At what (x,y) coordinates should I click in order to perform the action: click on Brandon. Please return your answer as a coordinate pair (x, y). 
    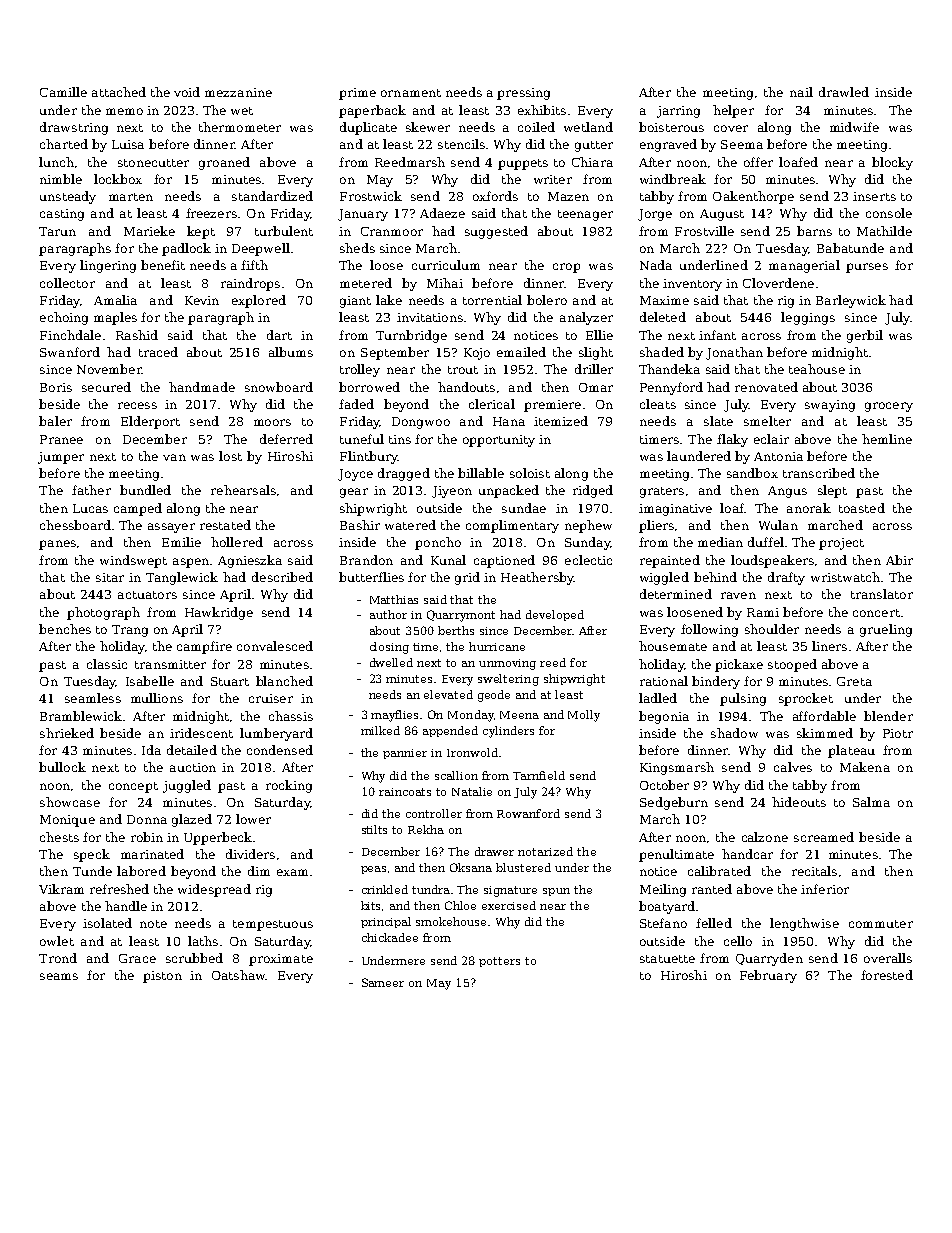
    Looking at the image, I should click on (366, 560).
